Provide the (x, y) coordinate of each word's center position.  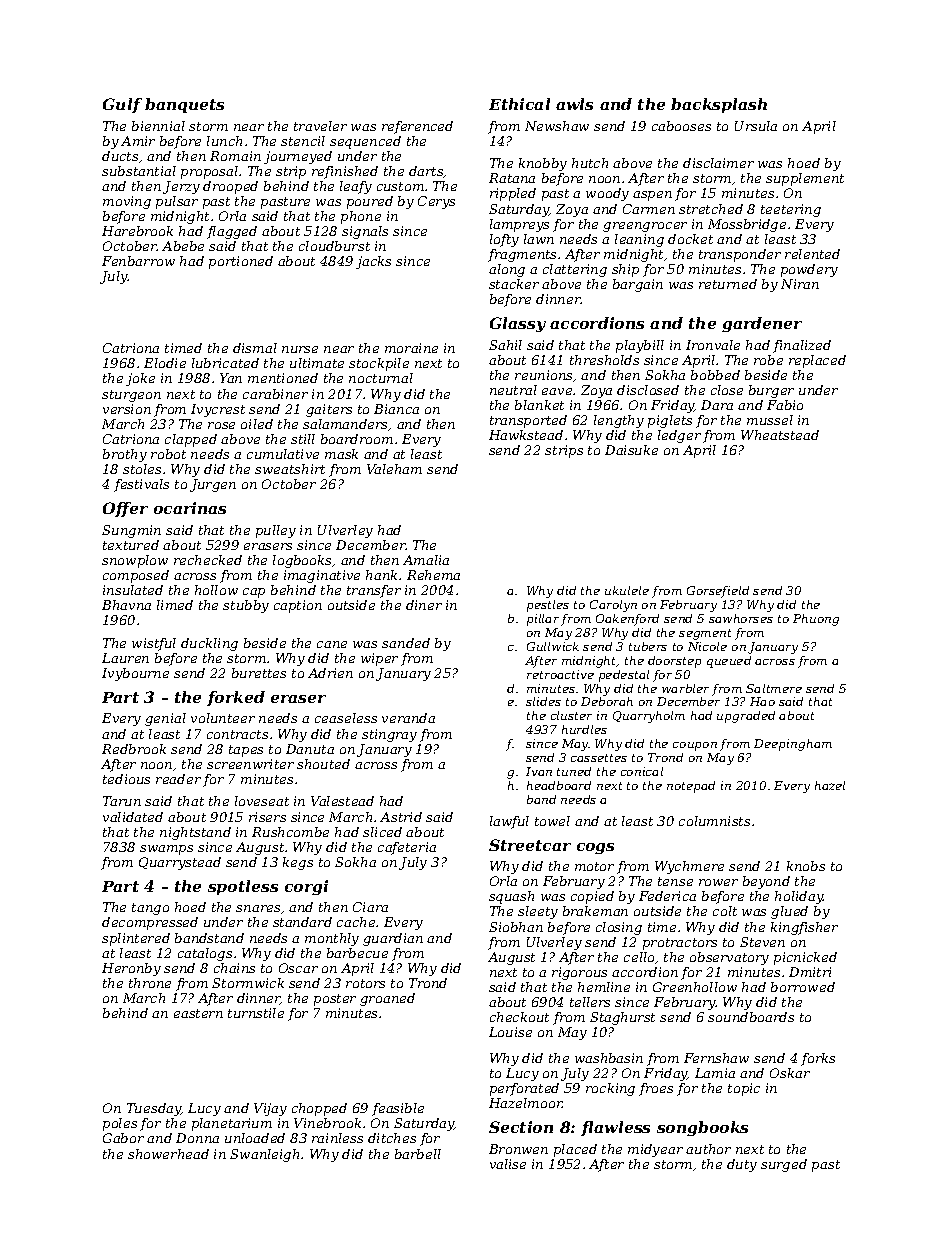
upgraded (746, 717)
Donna (197, 1138)
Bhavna (126, 605)
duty (742, 1165)
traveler (320, 126)
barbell (418, 1154)
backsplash (719, 105)
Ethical (519, 104)
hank (381, 575)
